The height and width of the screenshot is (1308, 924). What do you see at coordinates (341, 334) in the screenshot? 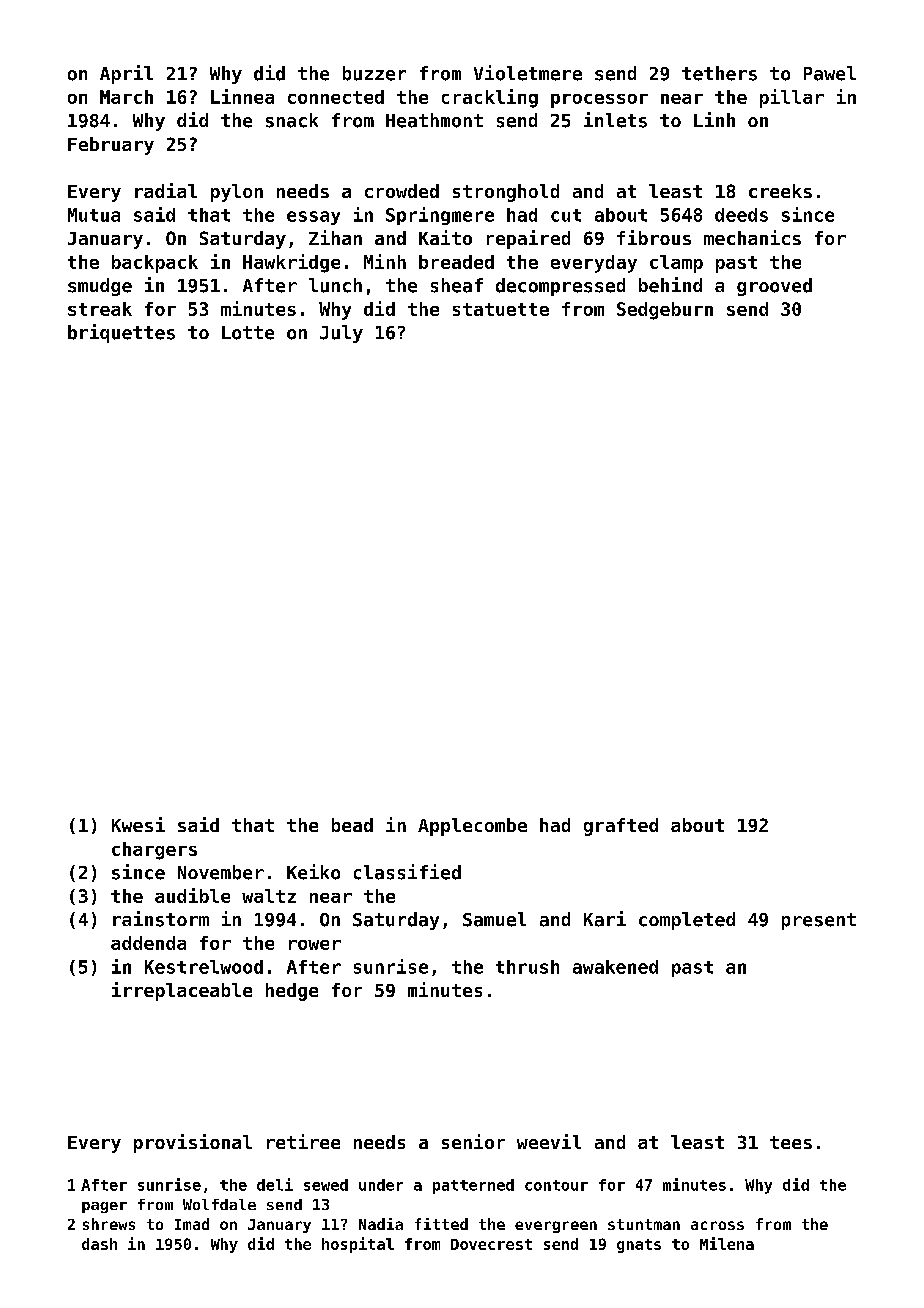
I see `July` at bounding box center [341, 334].
